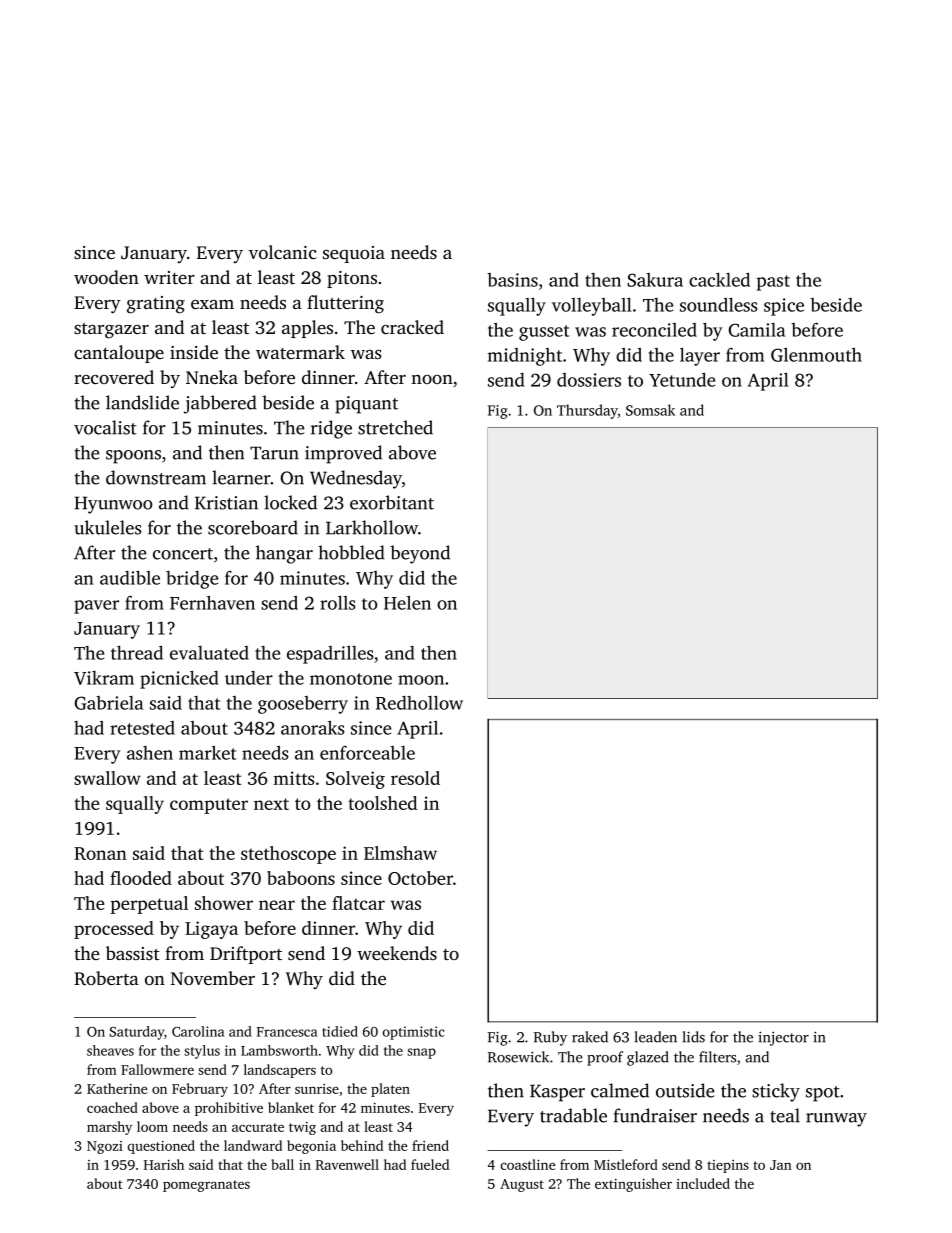 The height and width of the image is (1233, 952). Describe the element at coordinates (307, 329) in the image. I see `apples` at that location.
